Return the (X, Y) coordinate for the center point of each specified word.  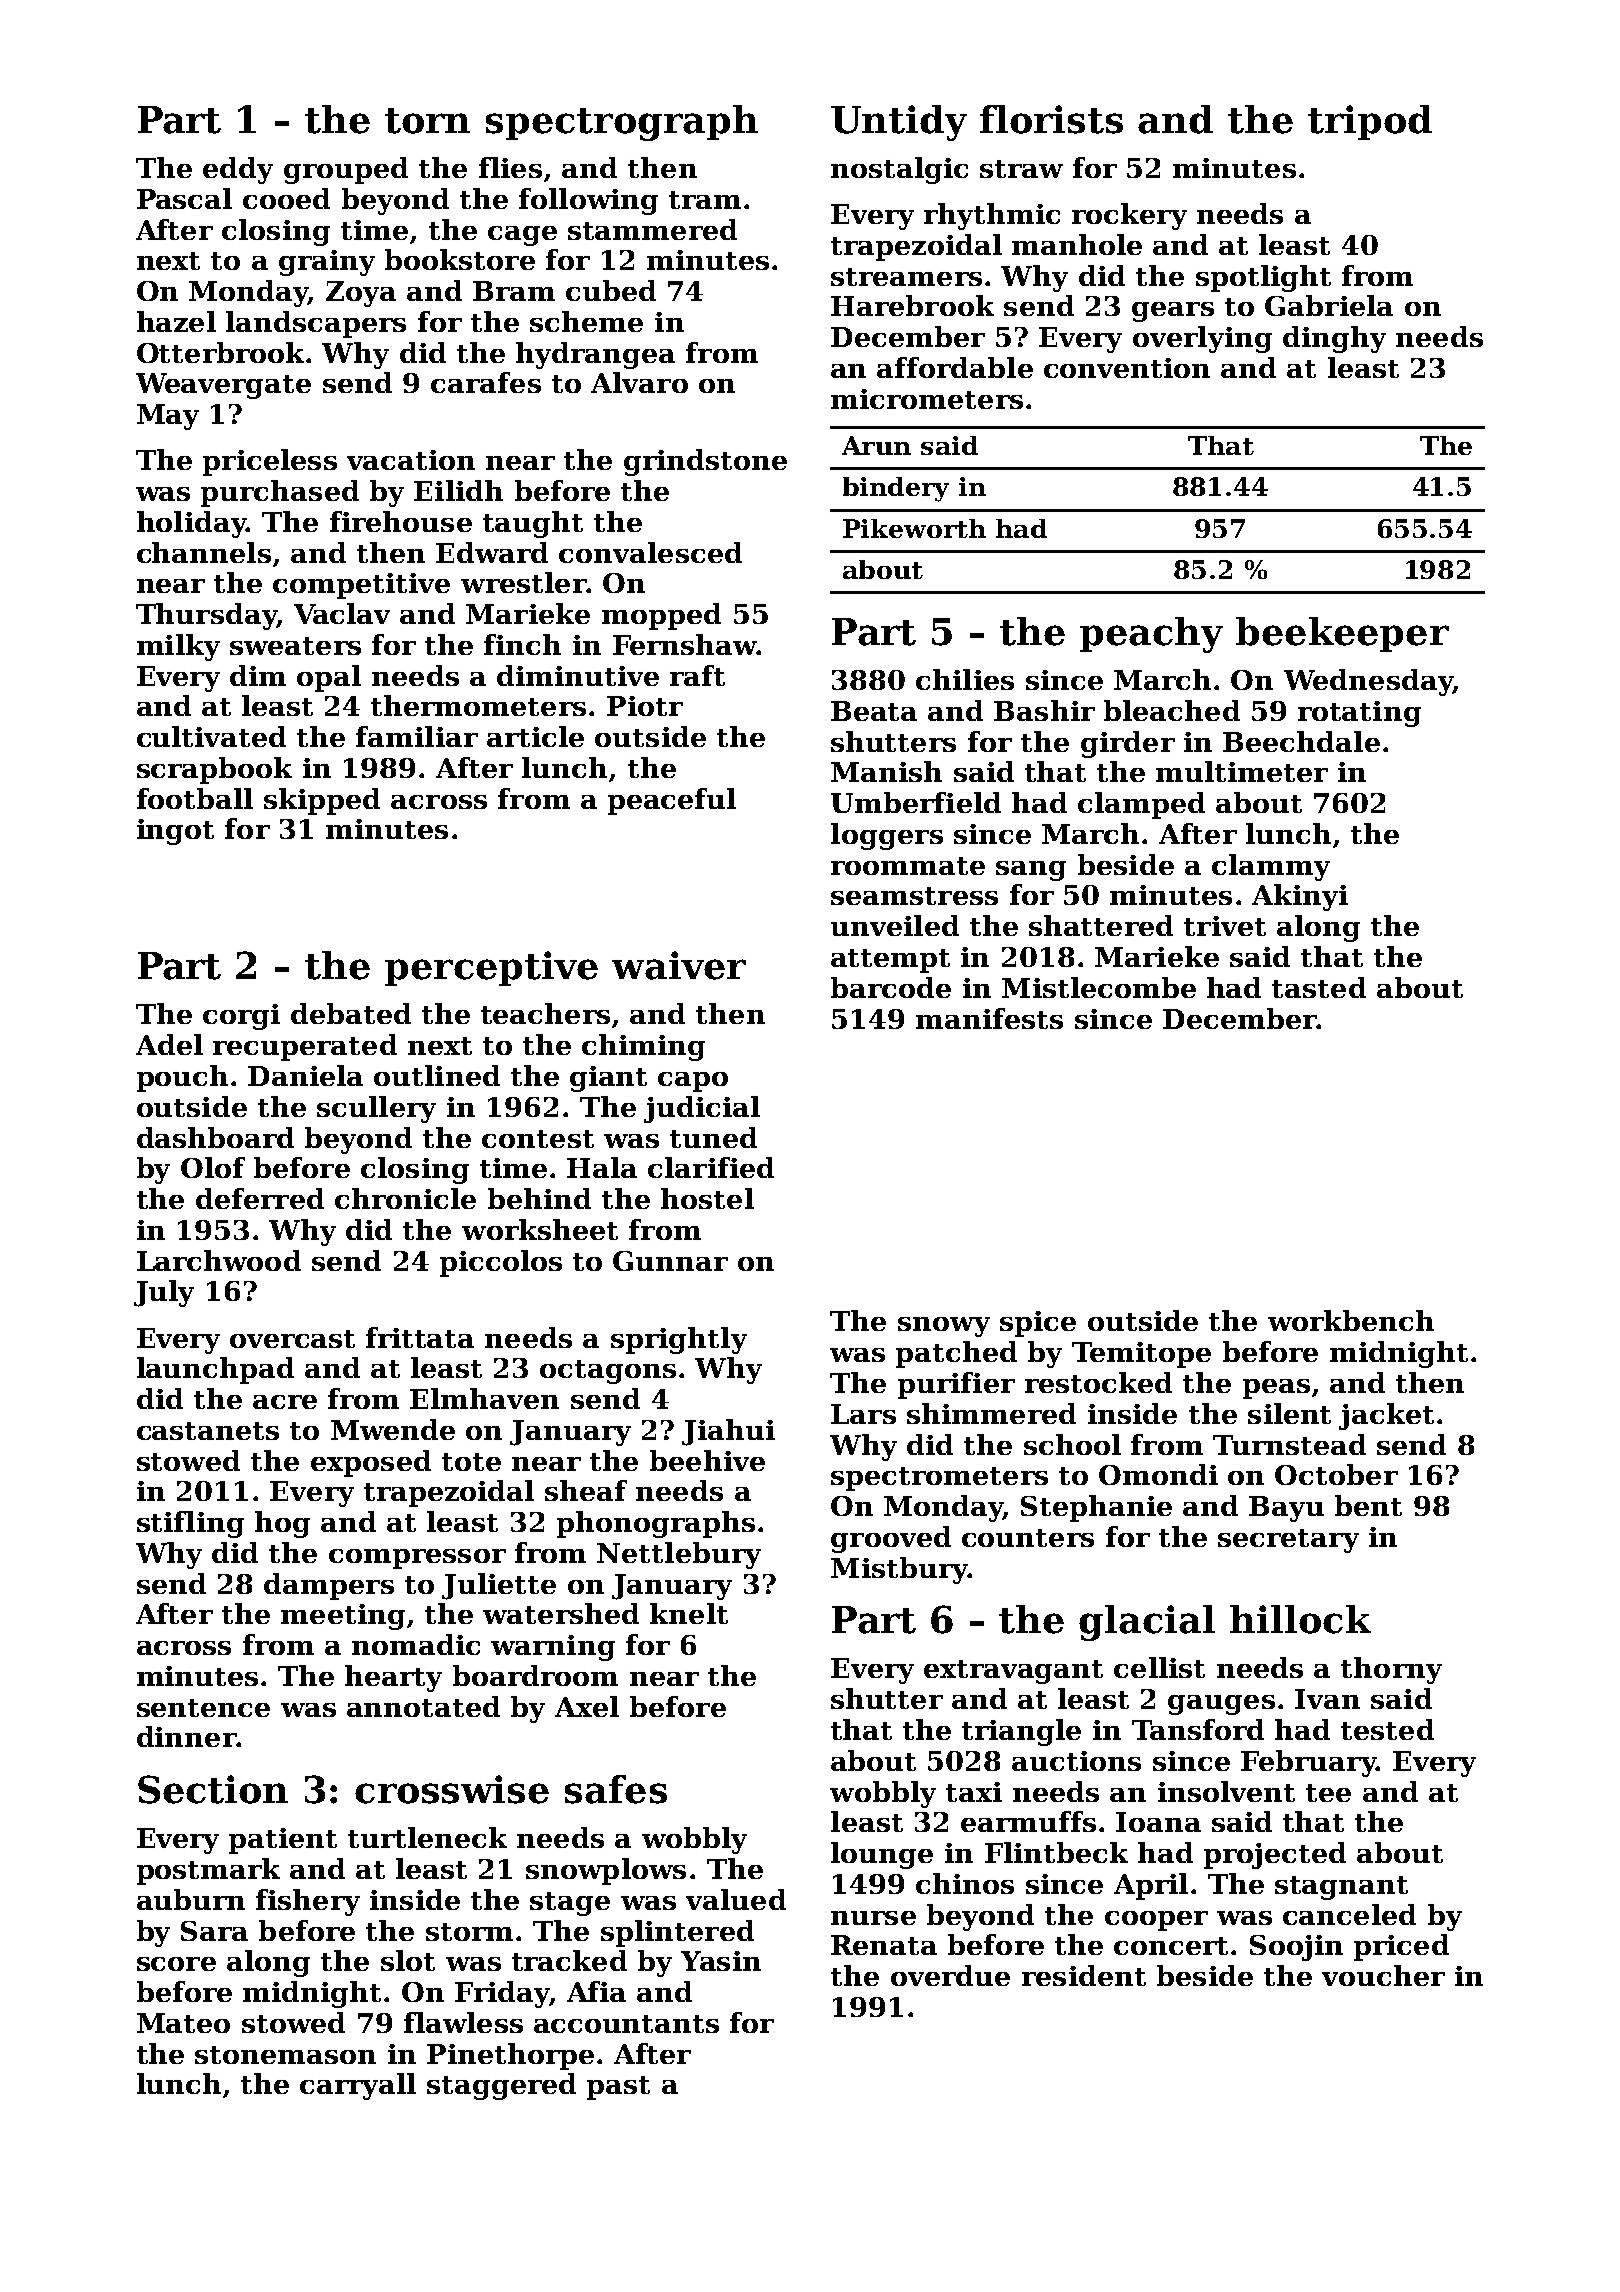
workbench (1351, 1320)
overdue (950, 1975)
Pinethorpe (510, 2056)
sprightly (679, 1340)
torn (427, 121)
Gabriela (1329, 305)
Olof (213, 1167)
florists (1051, 119)
